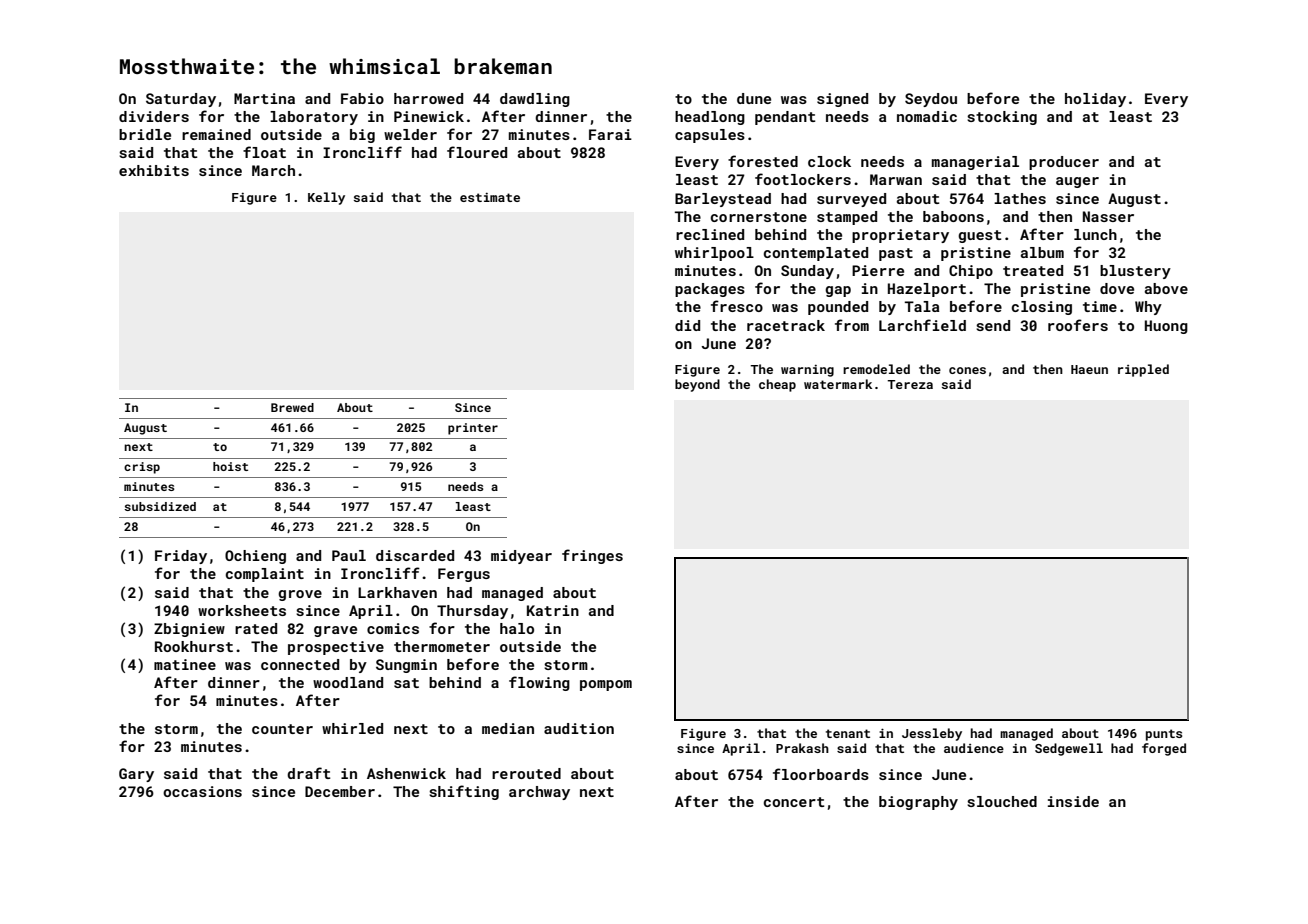 The image size is (1308, 924). I want to click on pompom, so click(606, 685).
